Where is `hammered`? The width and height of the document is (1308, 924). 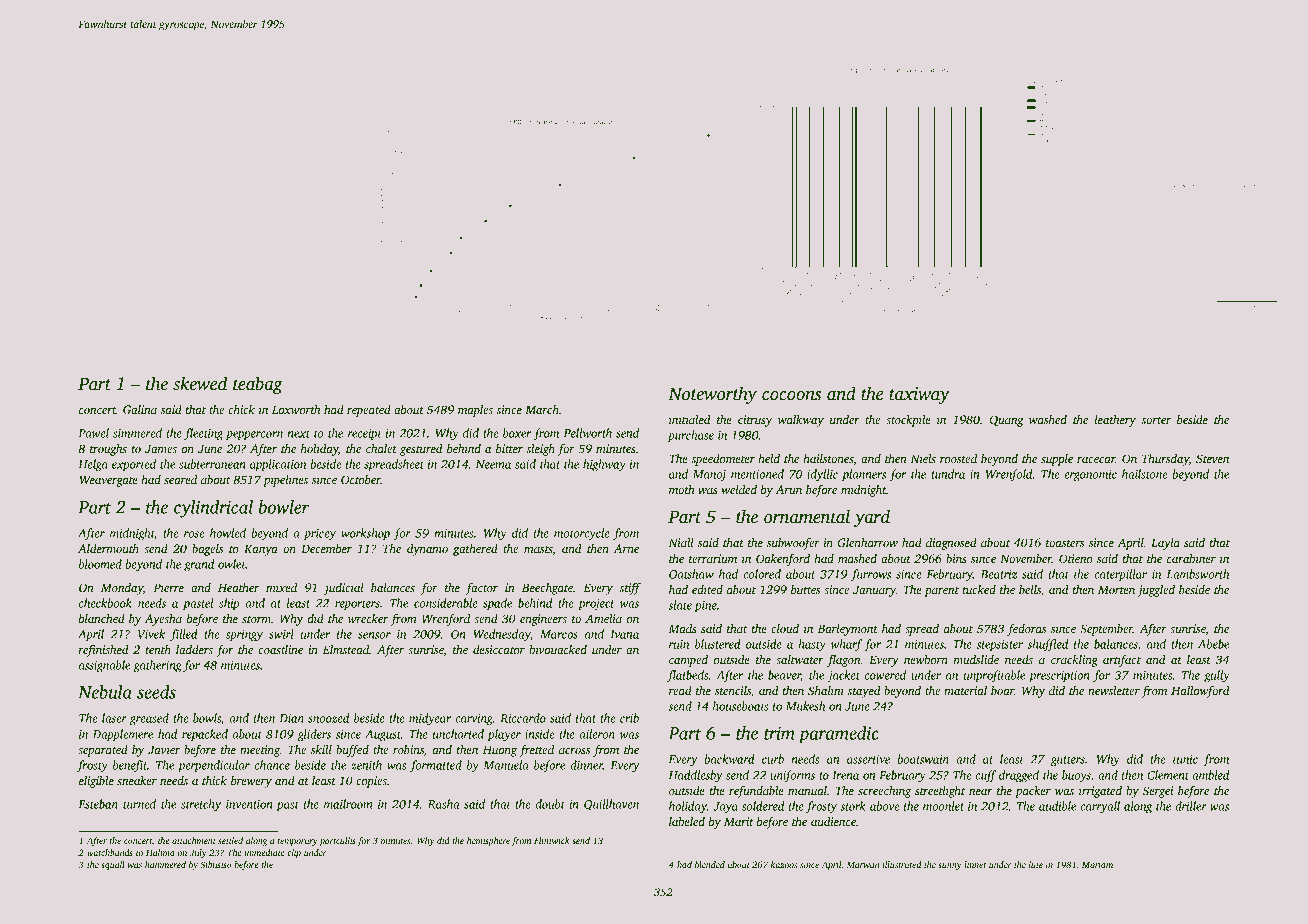 hammered is located at coordinates (165, 864).
